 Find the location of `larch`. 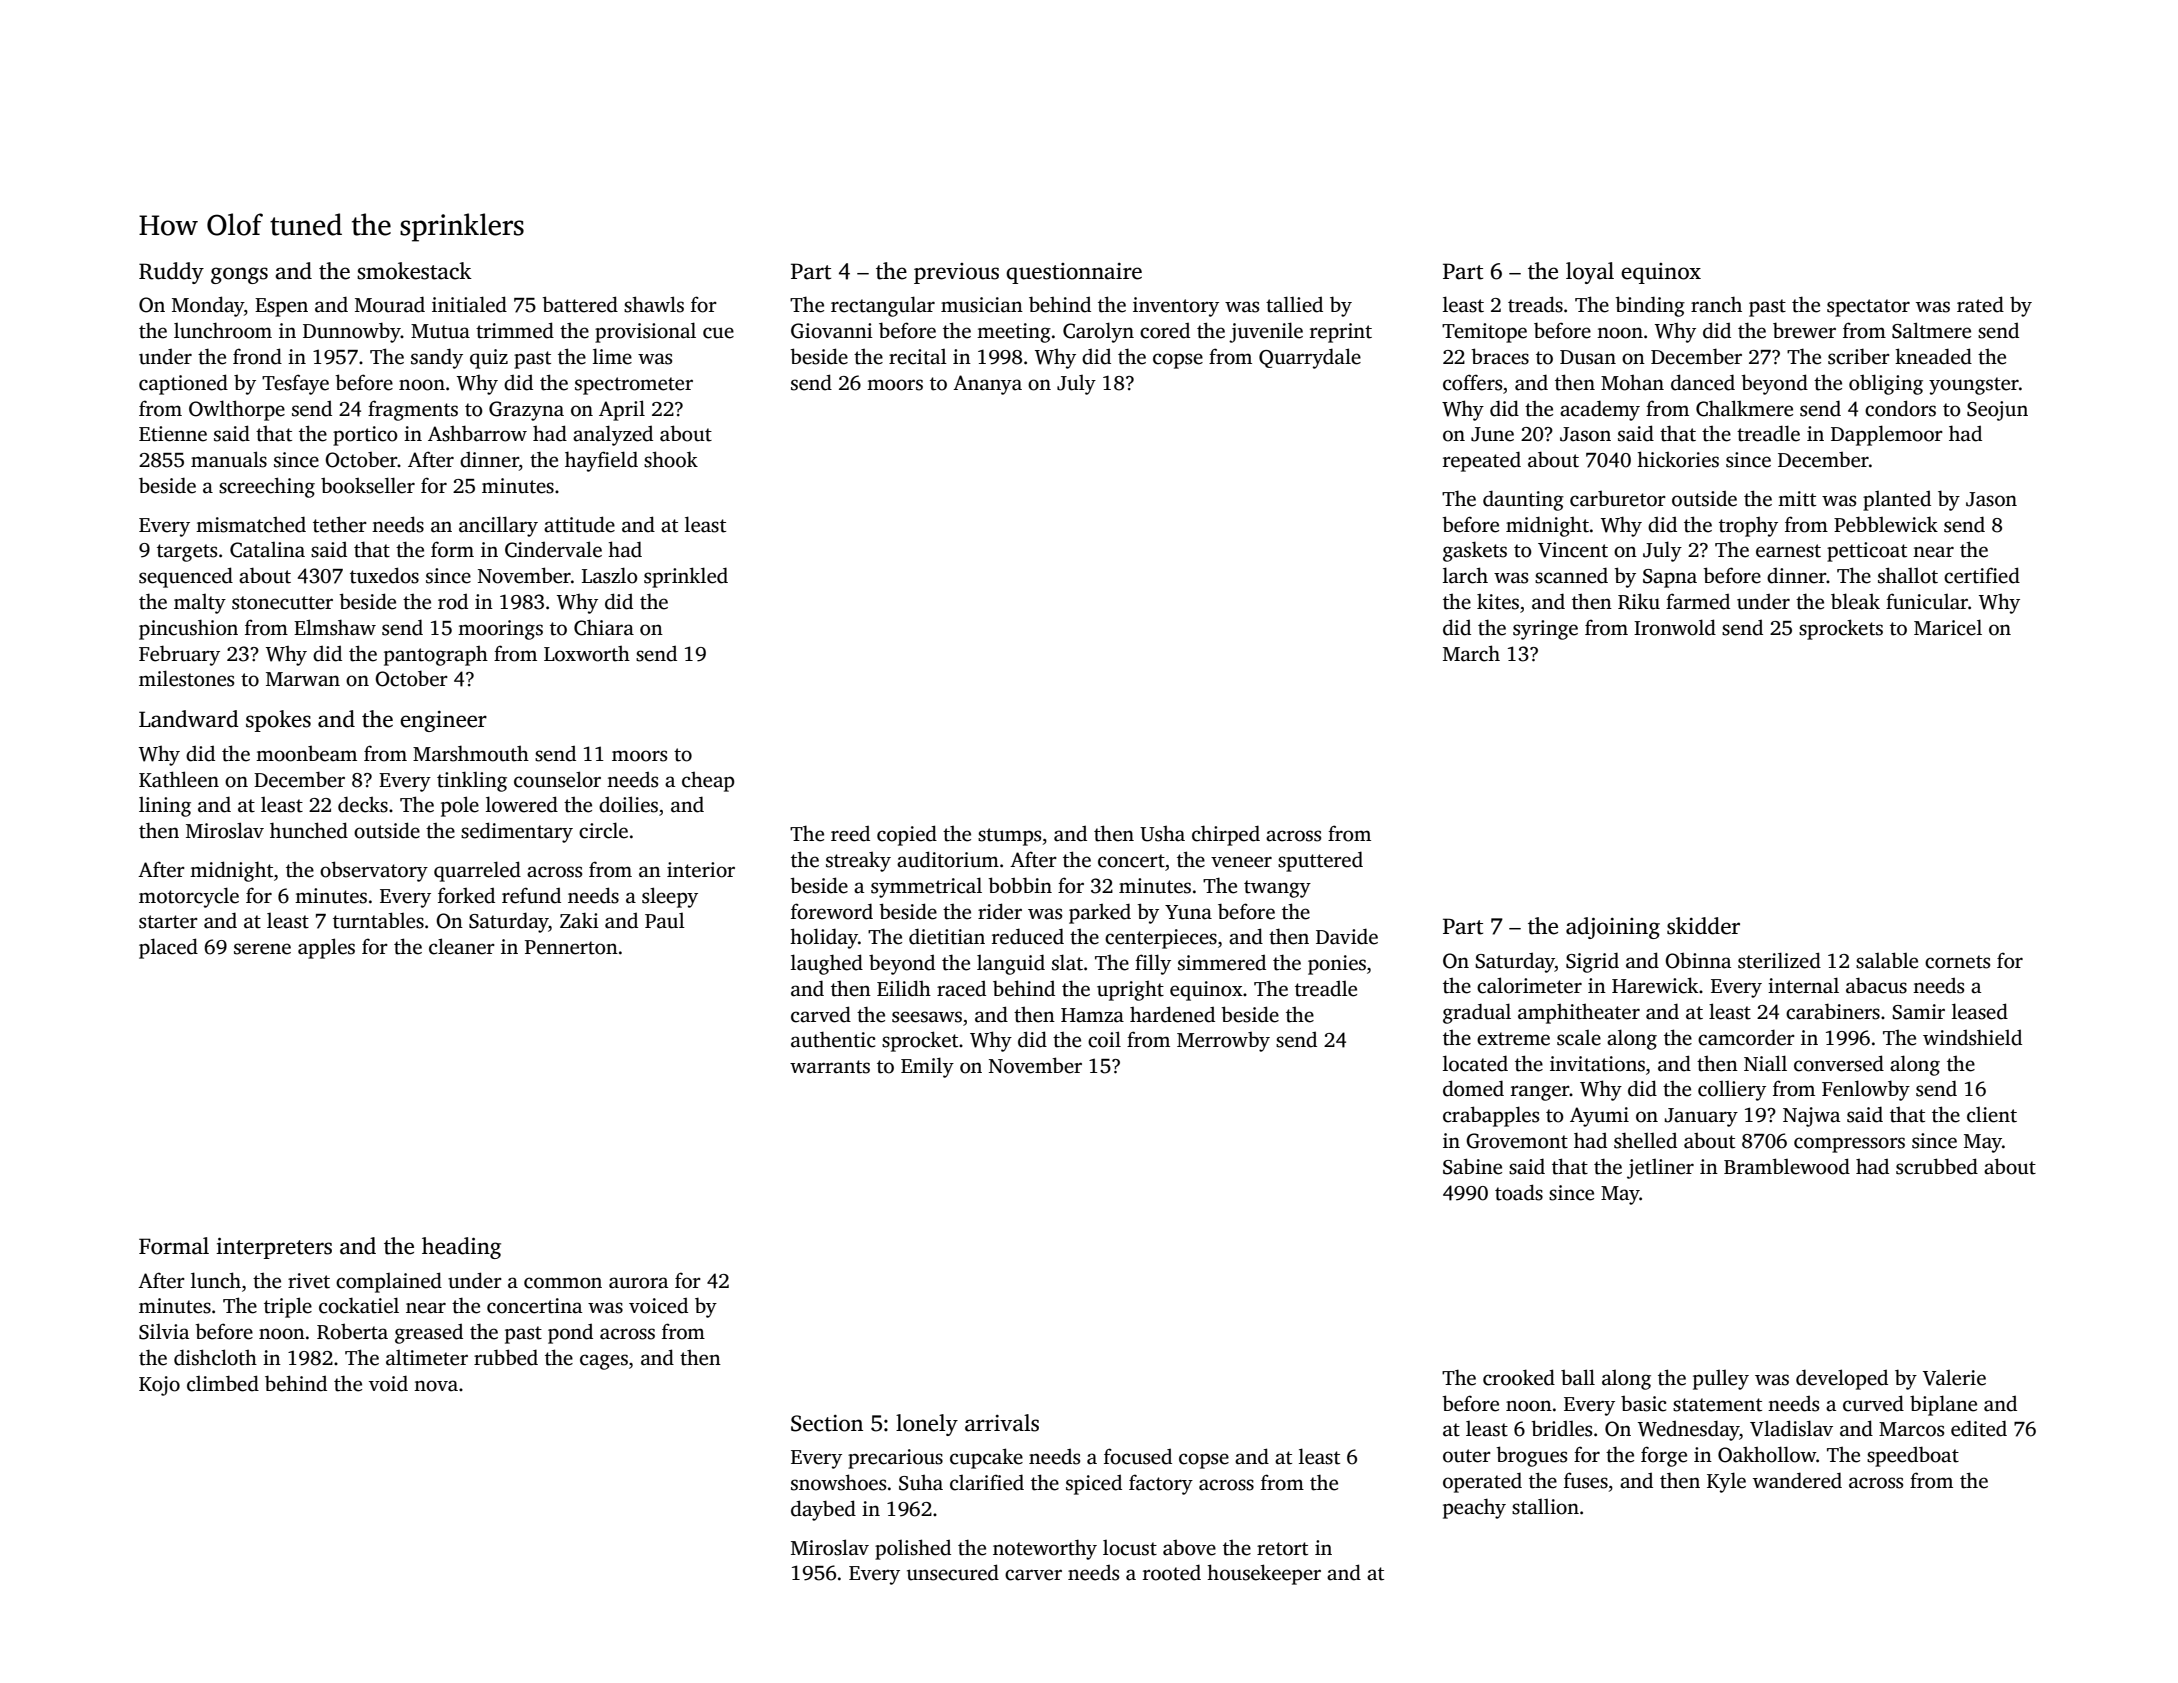

larch is located at coordinates (1465, 575).
